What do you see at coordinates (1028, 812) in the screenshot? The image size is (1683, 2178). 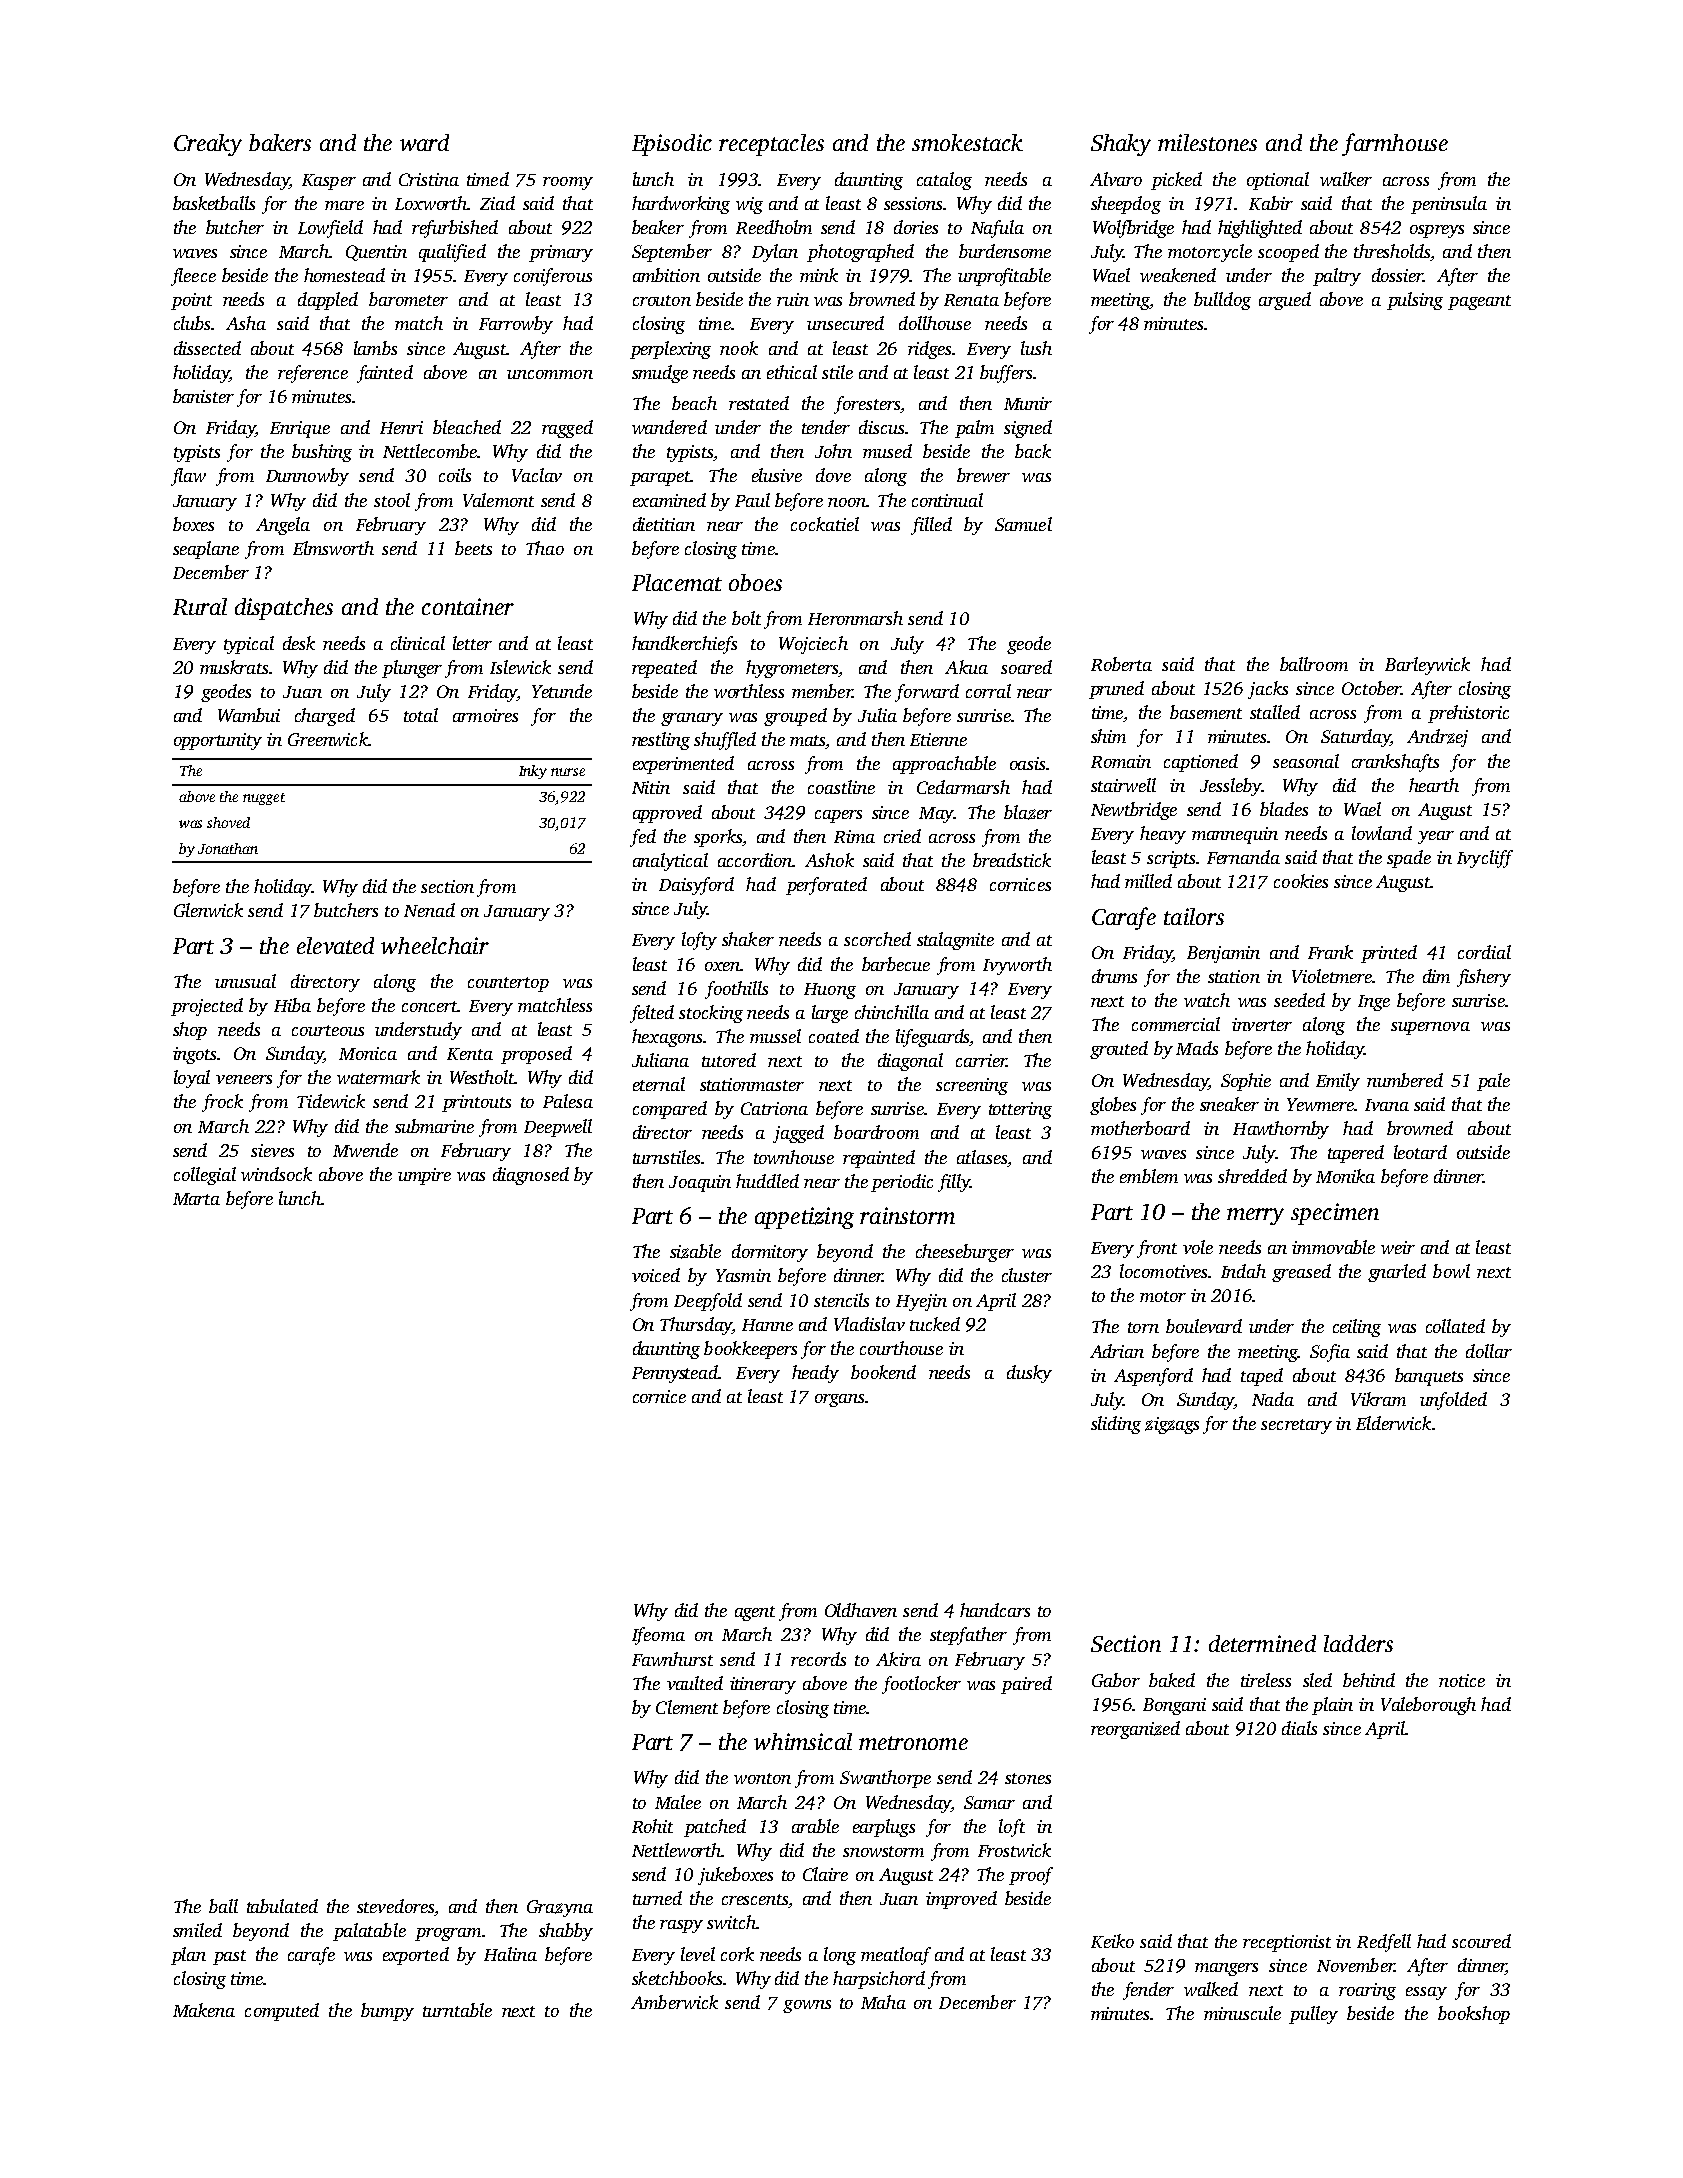 I see `blazer` at bounding box center [1028, 812].
